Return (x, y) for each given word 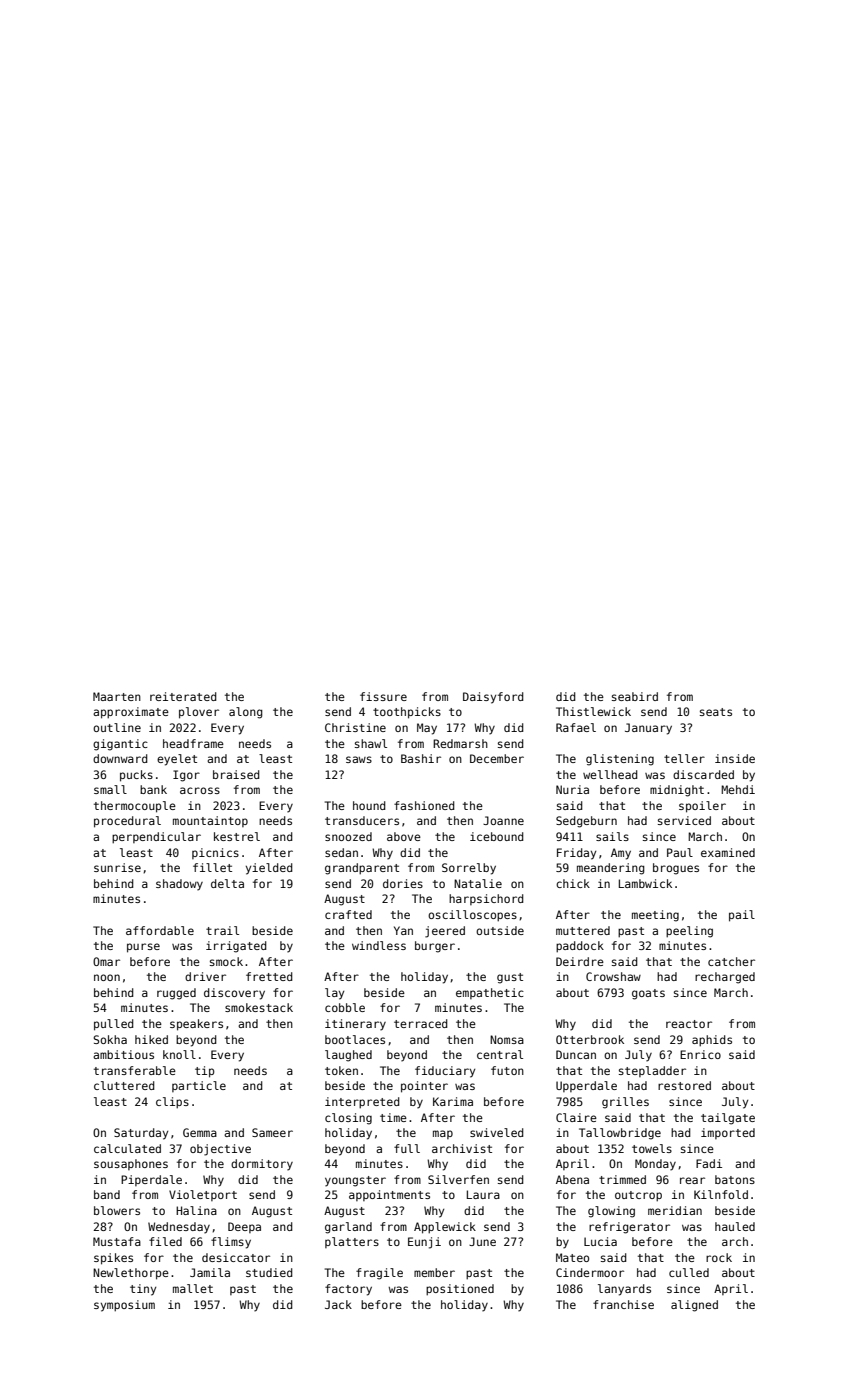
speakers (196, 1025)
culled (689, 1272)
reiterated (183, 696)
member (434, 1272)
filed (165, 1241)
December (497, 758)
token (341, 1070)
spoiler (702, 807)
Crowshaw (613, 976)
